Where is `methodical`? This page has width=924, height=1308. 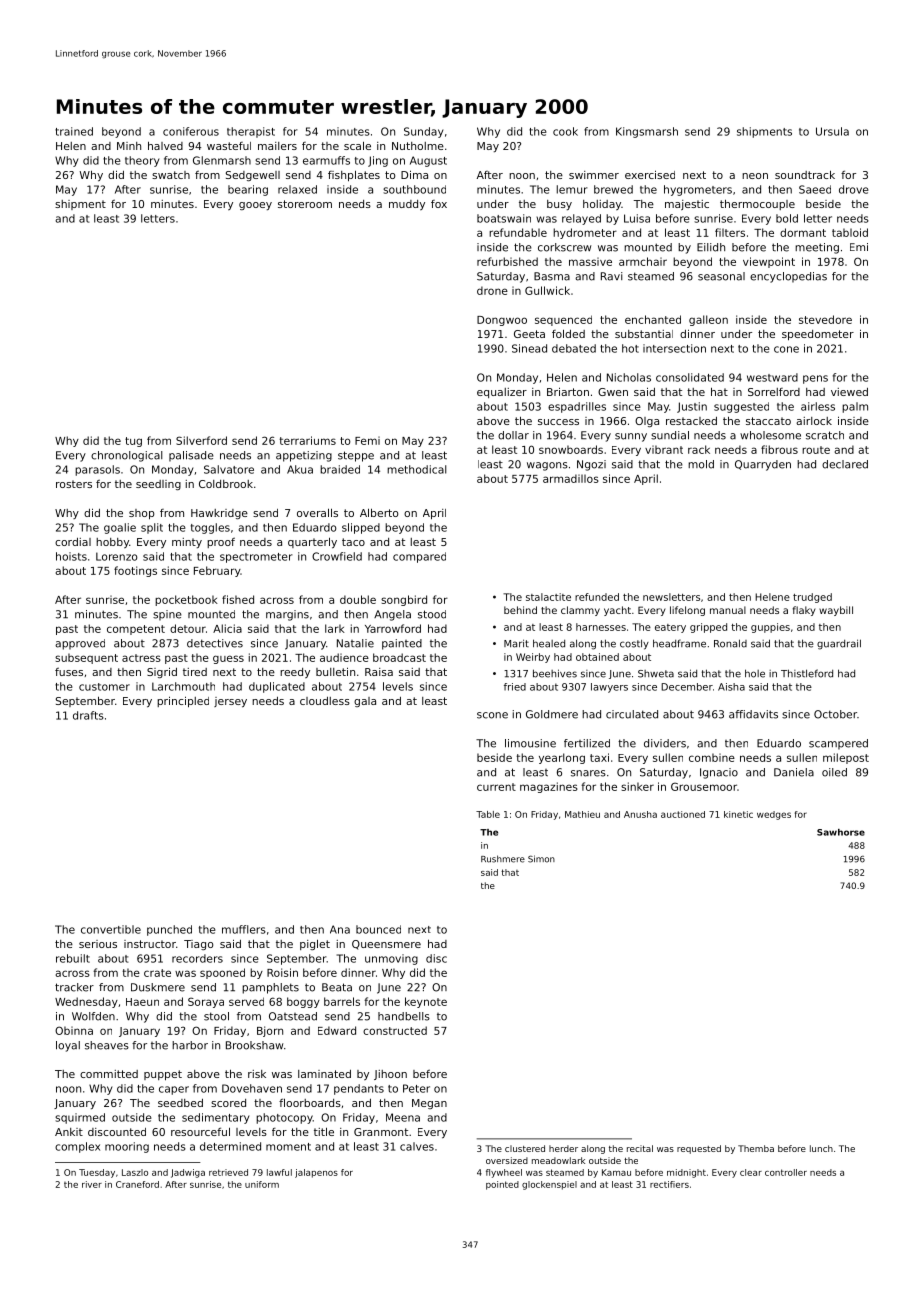
methodical is located at coordinates (417, 469).
